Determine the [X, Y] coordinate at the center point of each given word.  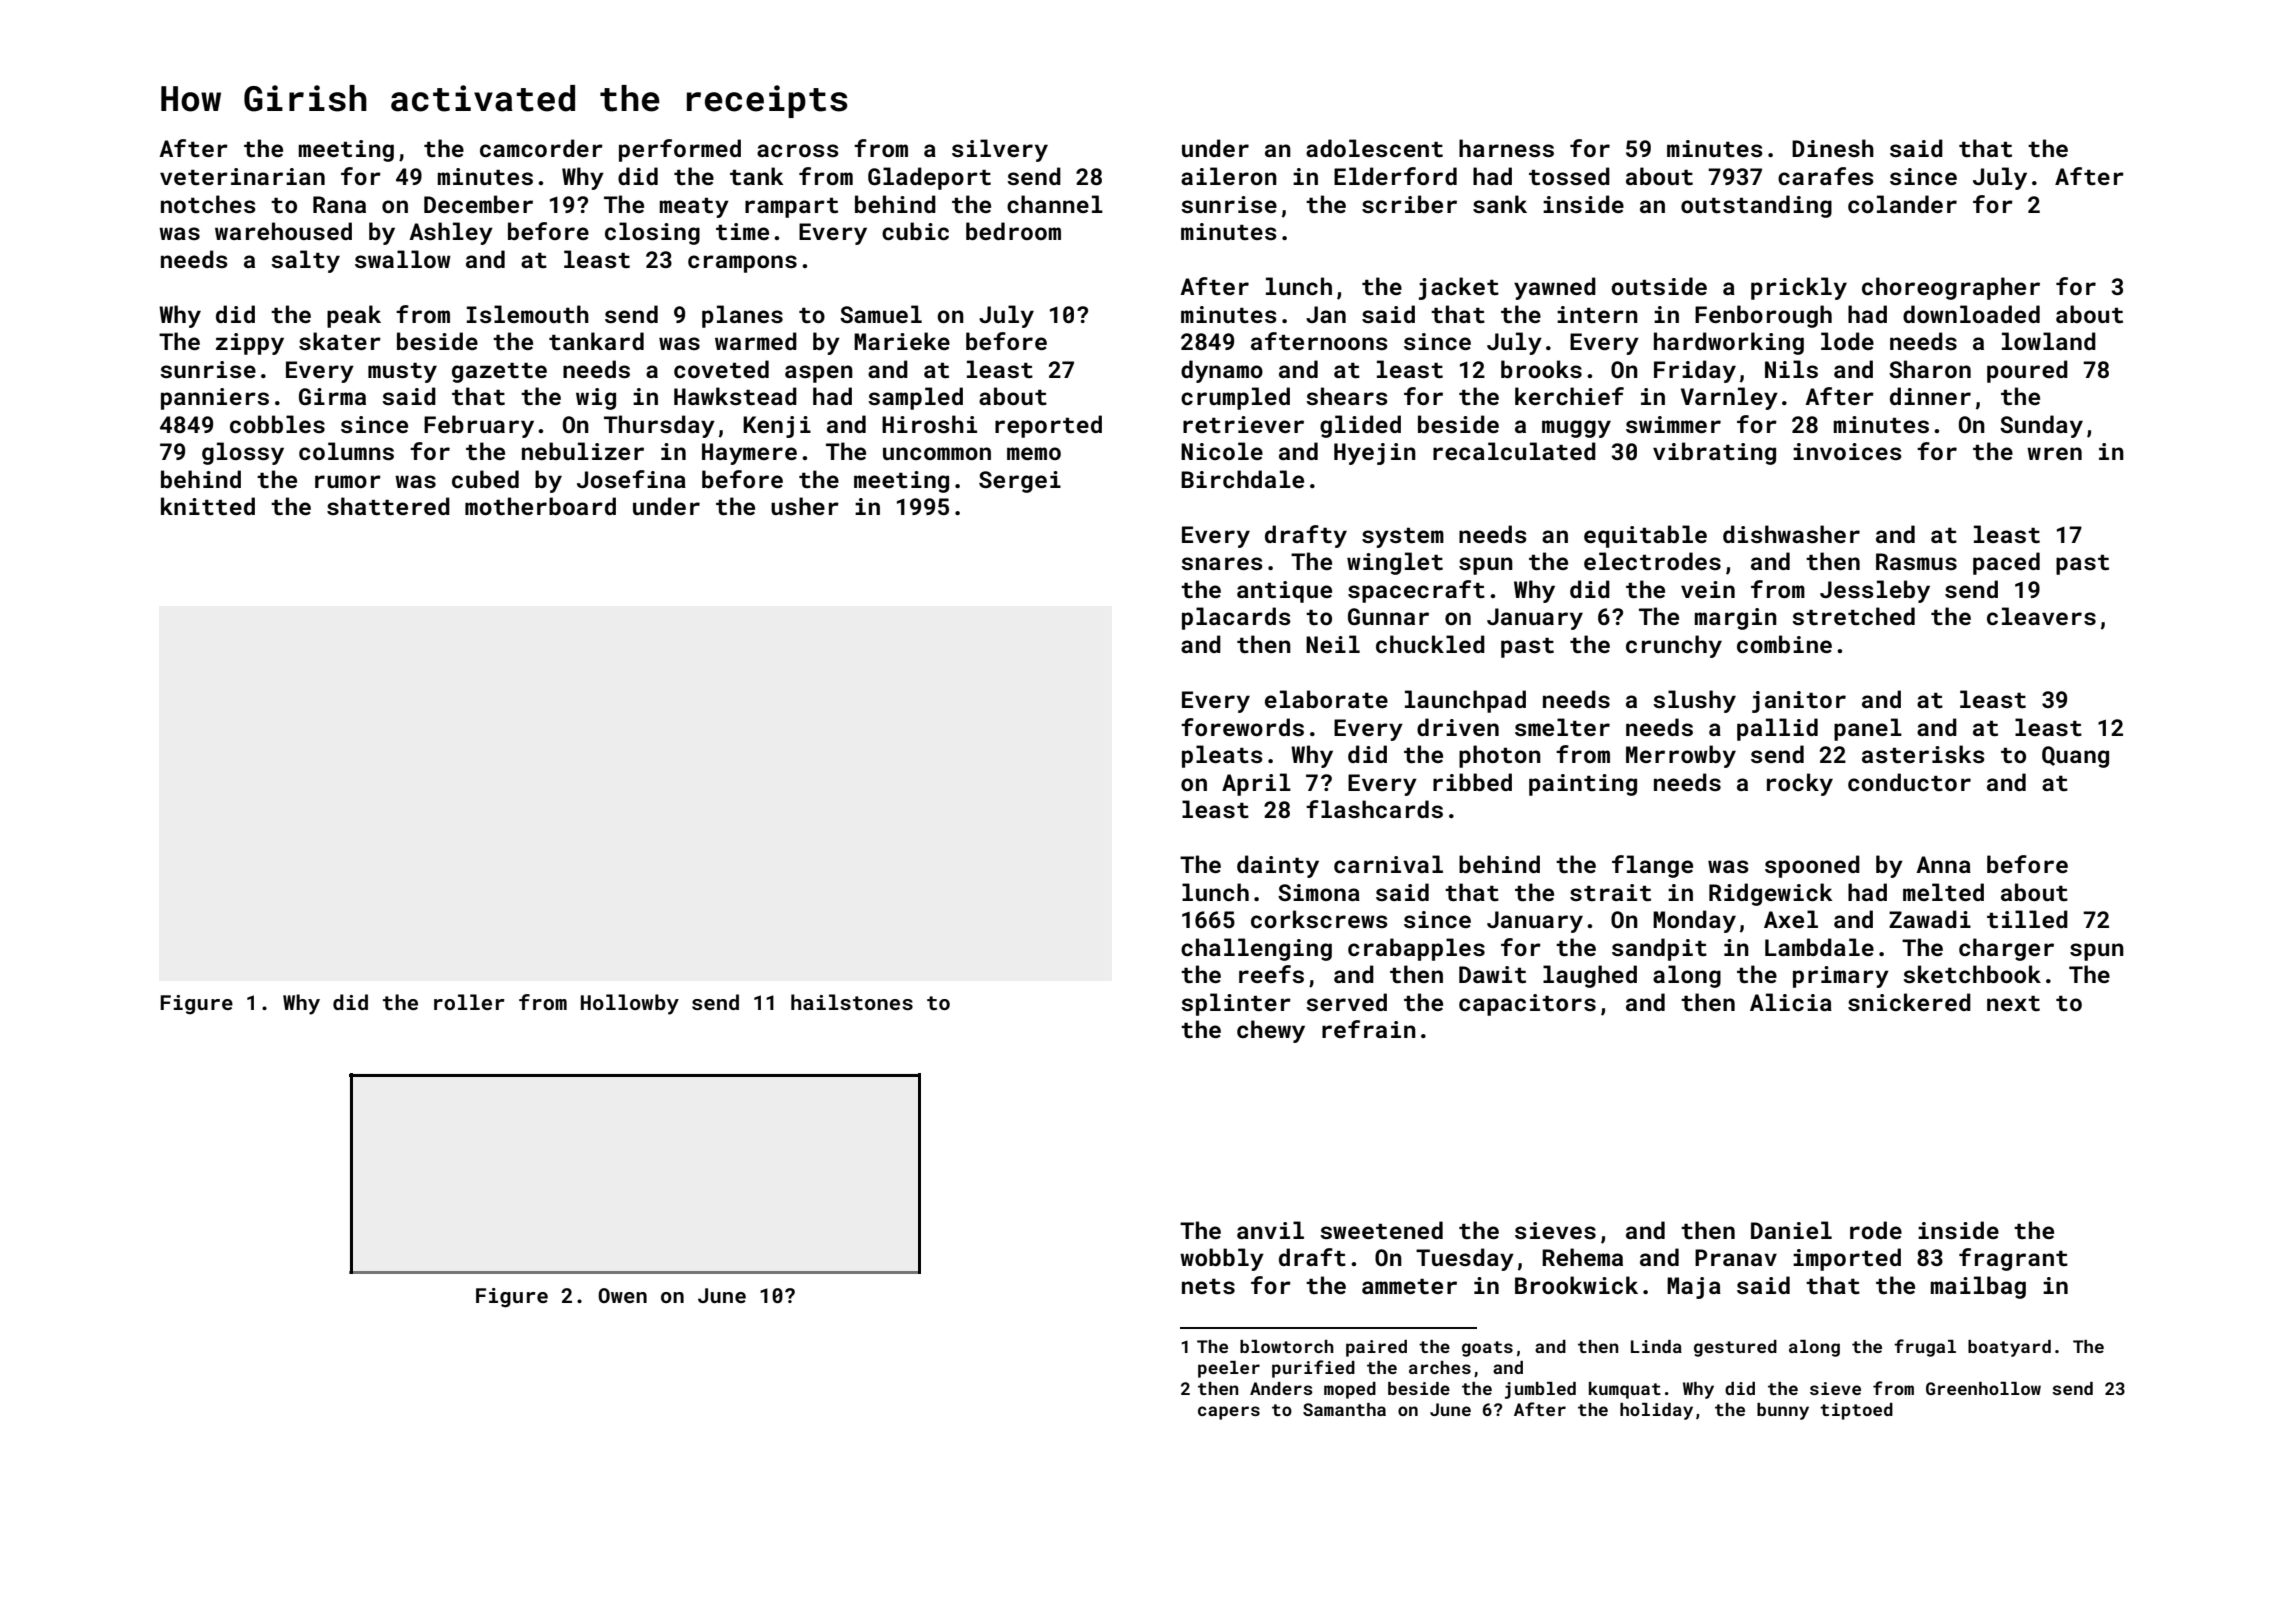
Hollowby [630, 1004]
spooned [1812, 866]
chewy [1271, 1031]
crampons [742, 264]
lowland [2049, 341]
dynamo [1222, 371]
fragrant [2013, 1259]
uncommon [937, 453]
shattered [388, 506]
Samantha [1344, 1409]
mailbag [1978, 1287]
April [1256, 784]
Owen [622, 1295]
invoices [1847, 451]
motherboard [540, 506]
